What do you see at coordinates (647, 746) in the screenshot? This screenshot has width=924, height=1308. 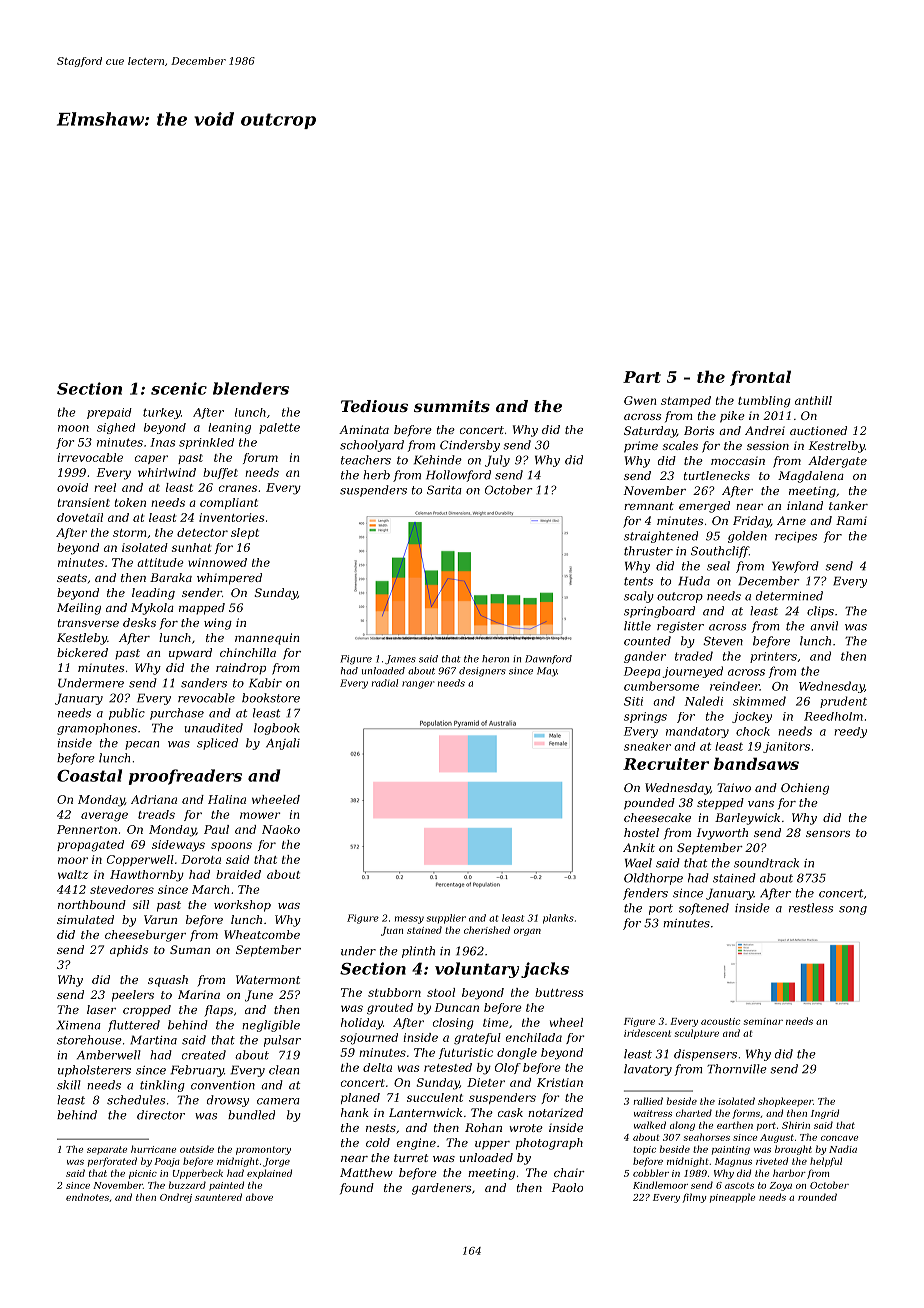 I see `sneaker` at bounding box center [647, 746].
